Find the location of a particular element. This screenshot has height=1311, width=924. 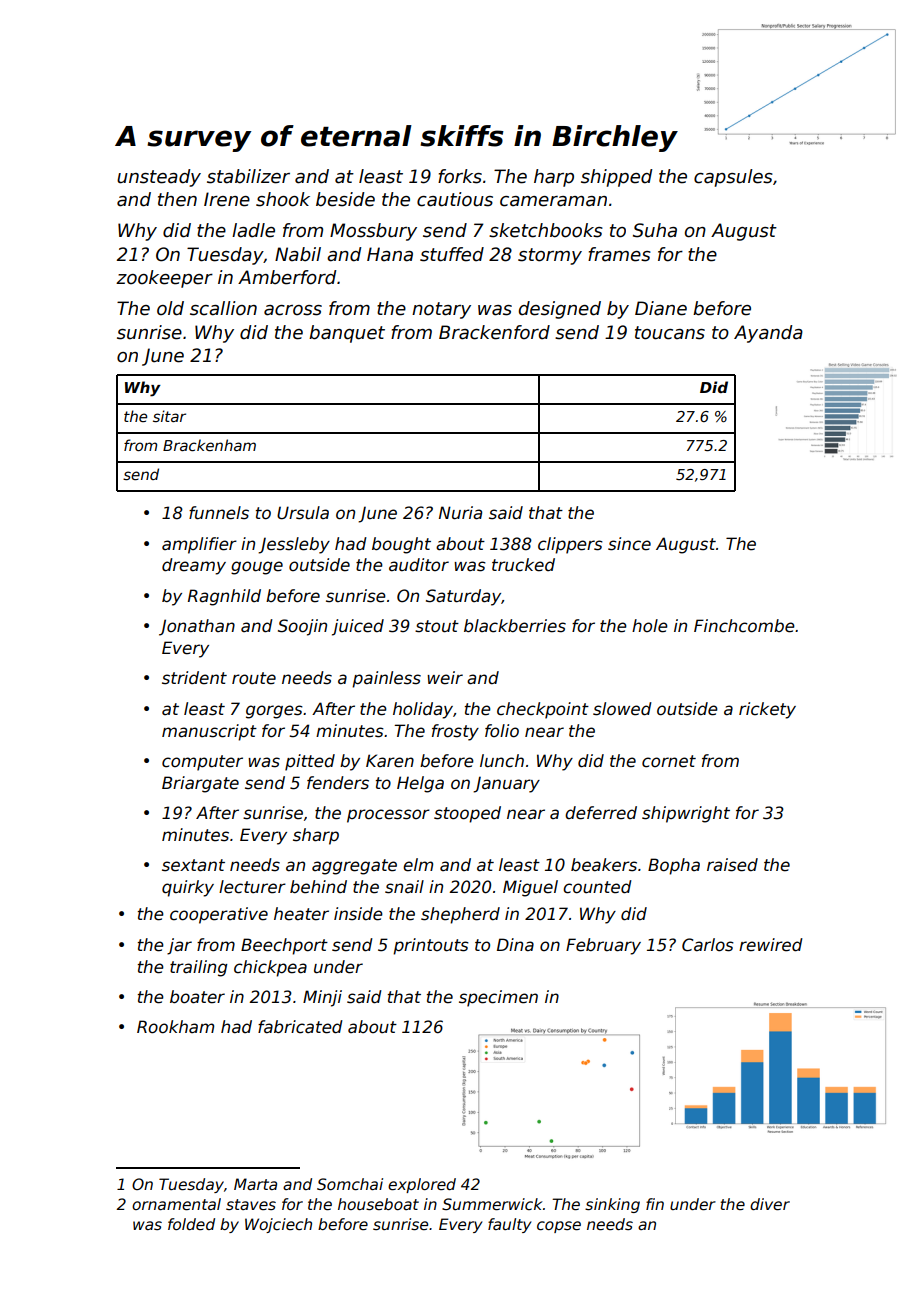

Jessleby is located at coordinates (294, 545).
